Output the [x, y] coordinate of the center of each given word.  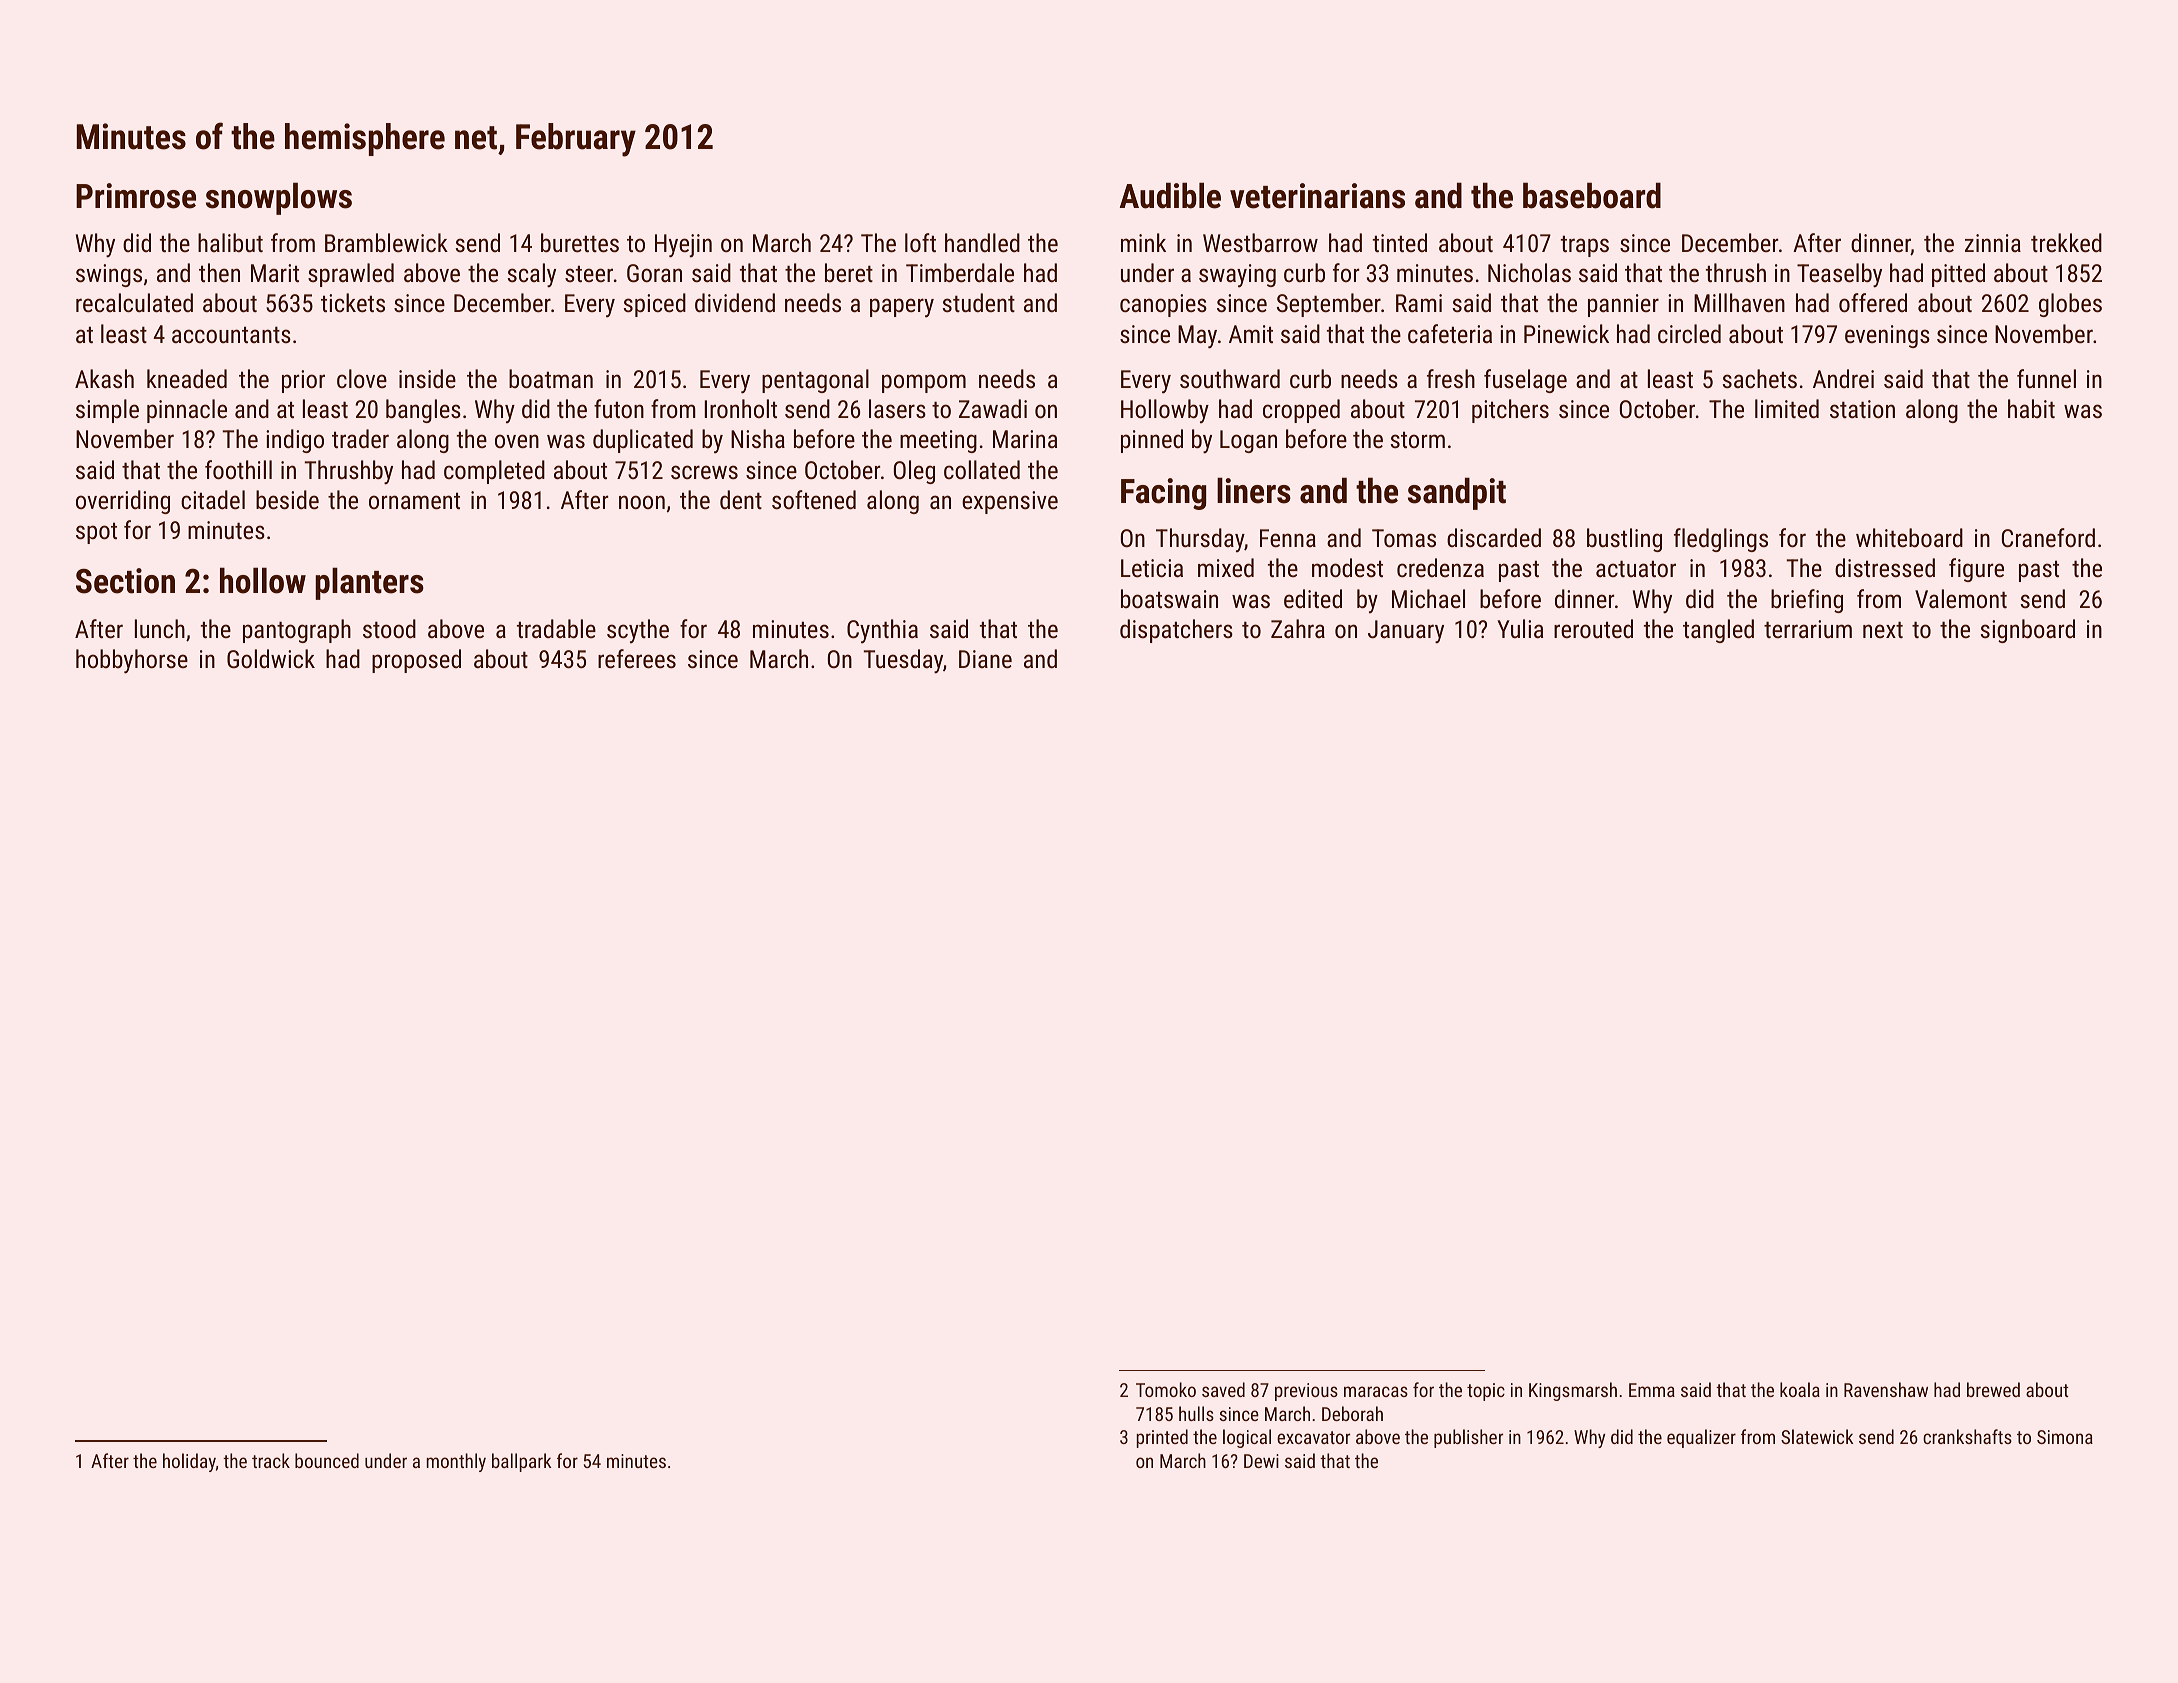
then [219, 272]
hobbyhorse [132, 661]
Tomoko [1166, 1389]
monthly [456, 1462]
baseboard [1592, 195]
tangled [1718, 631]
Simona [2065, 1437]
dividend [735, 302]
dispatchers [1176, 631]
